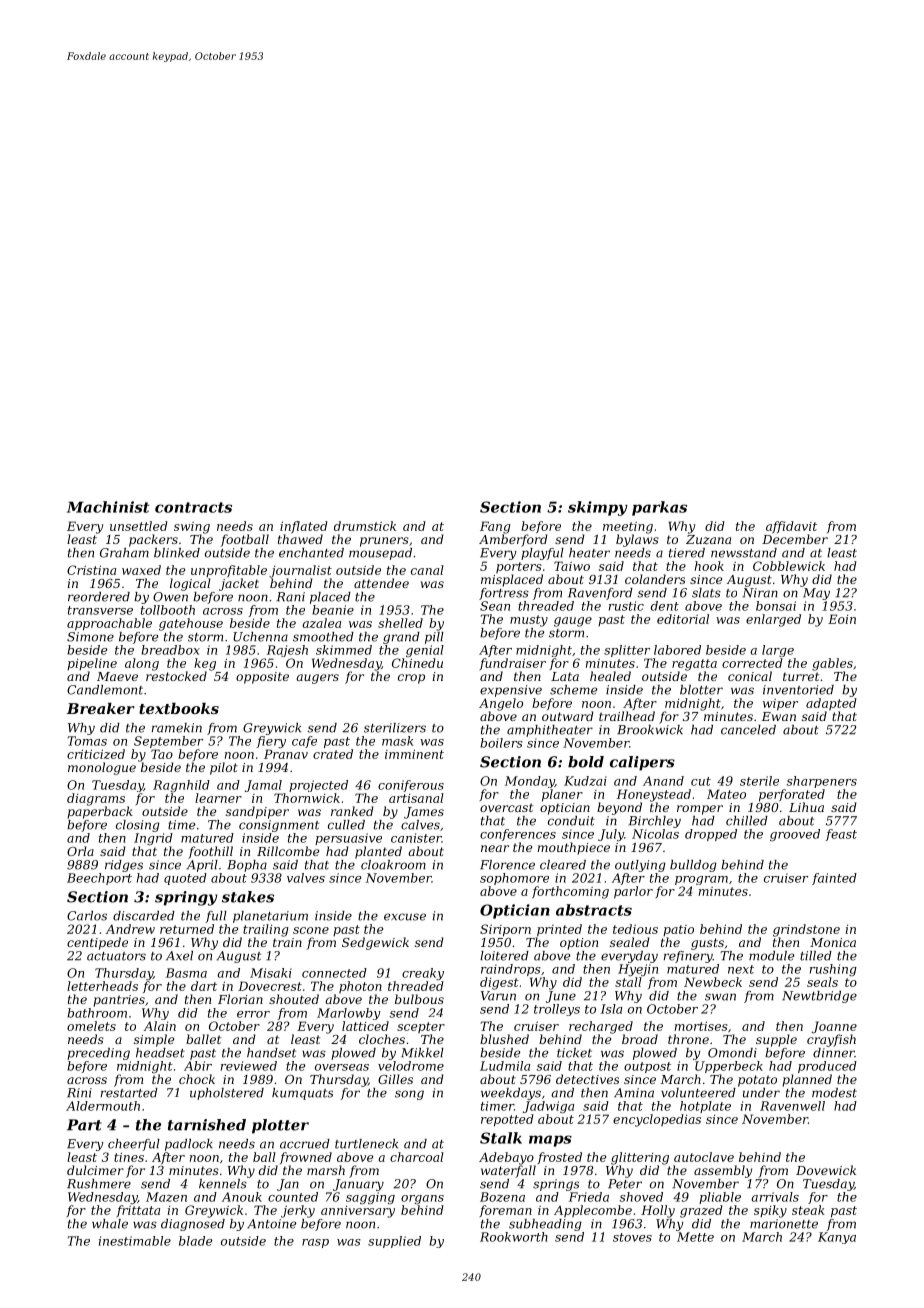 This document has height=1308, width=924. I want to click on whale, so click(110, 1224).
